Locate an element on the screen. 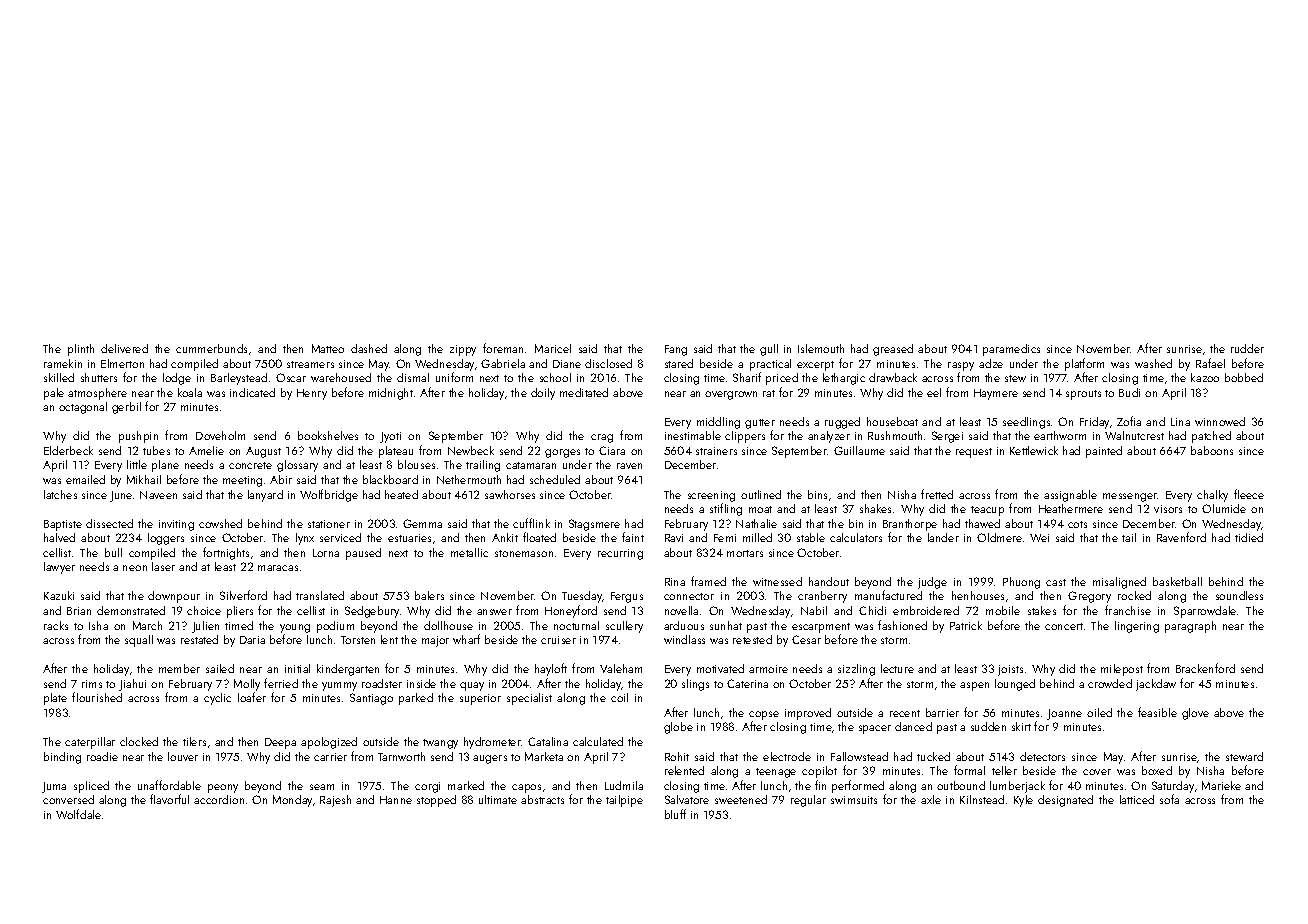 This screenshot has width=1308, height=924. analyzer is located at coordinates (829, 437).
